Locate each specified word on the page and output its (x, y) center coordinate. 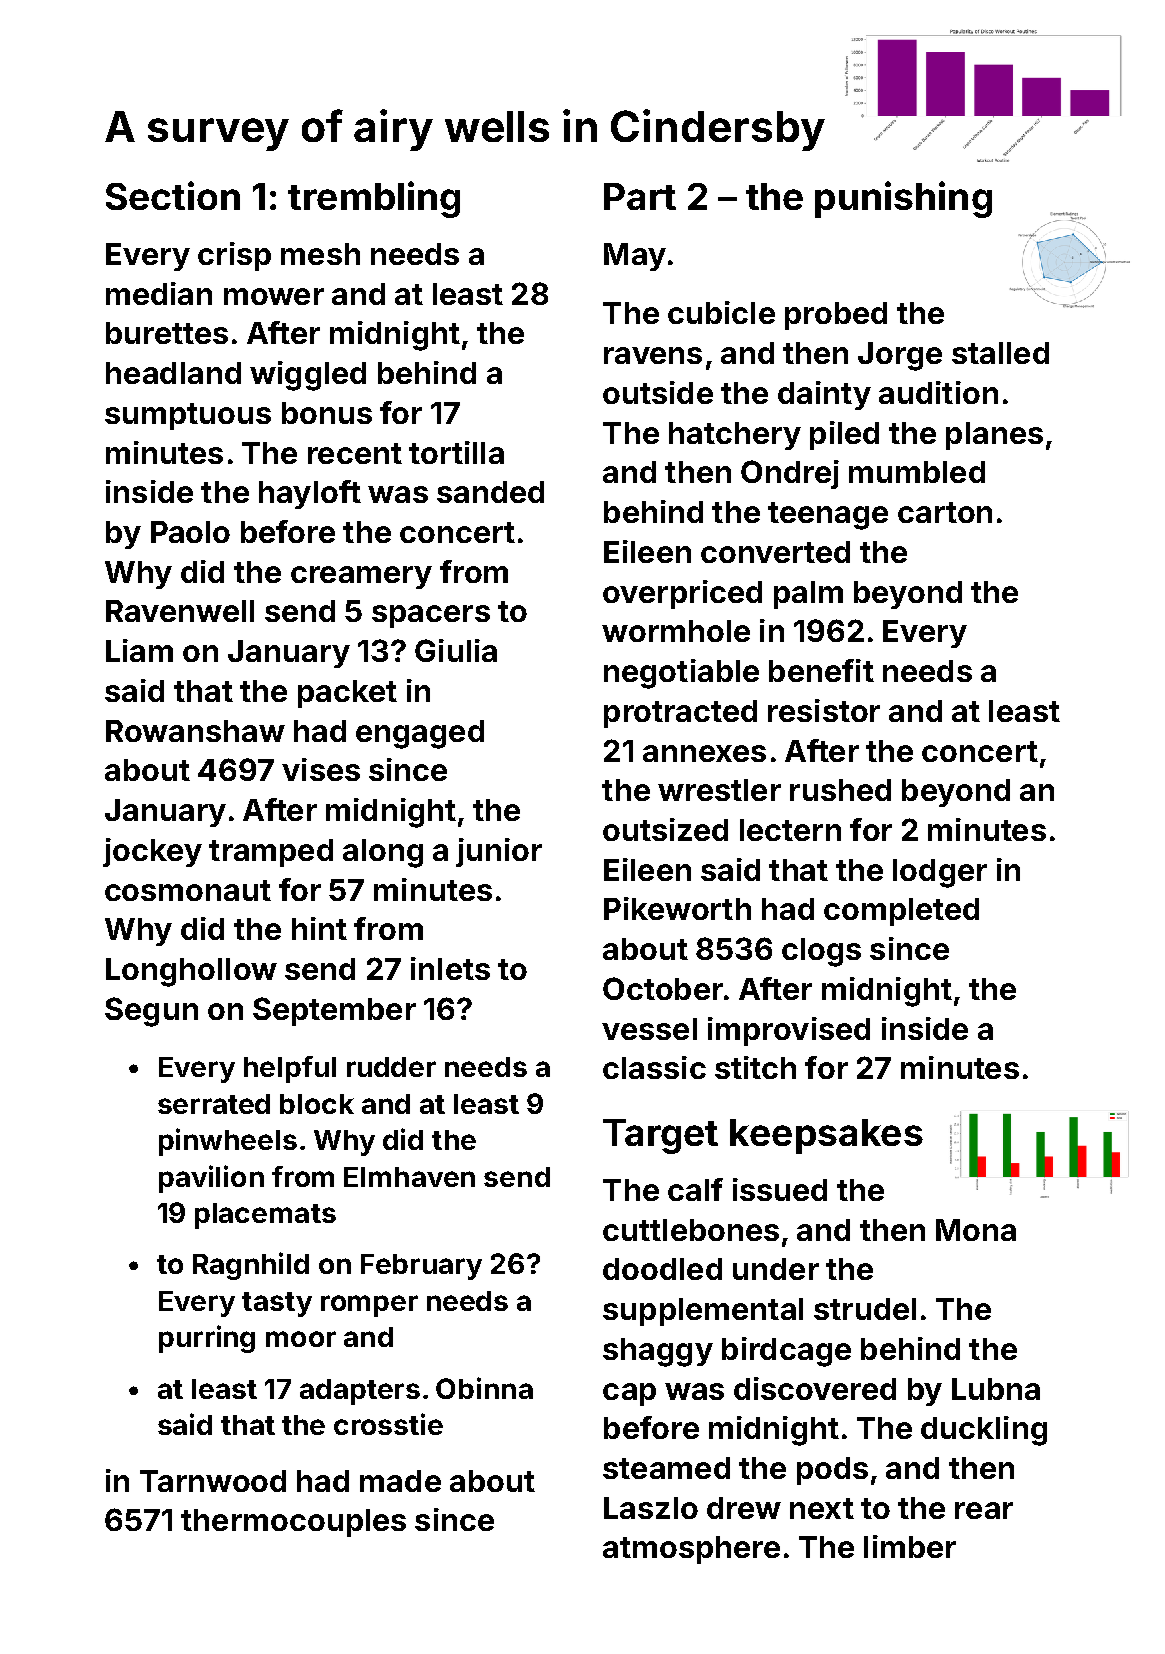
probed (836, 316)
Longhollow (191, 972)
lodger (940, 873)
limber (910, 1546)
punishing (903, 199)
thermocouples (293, 1523)
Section (173, 195)
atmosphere (691, 1550)
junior (499, 852)
